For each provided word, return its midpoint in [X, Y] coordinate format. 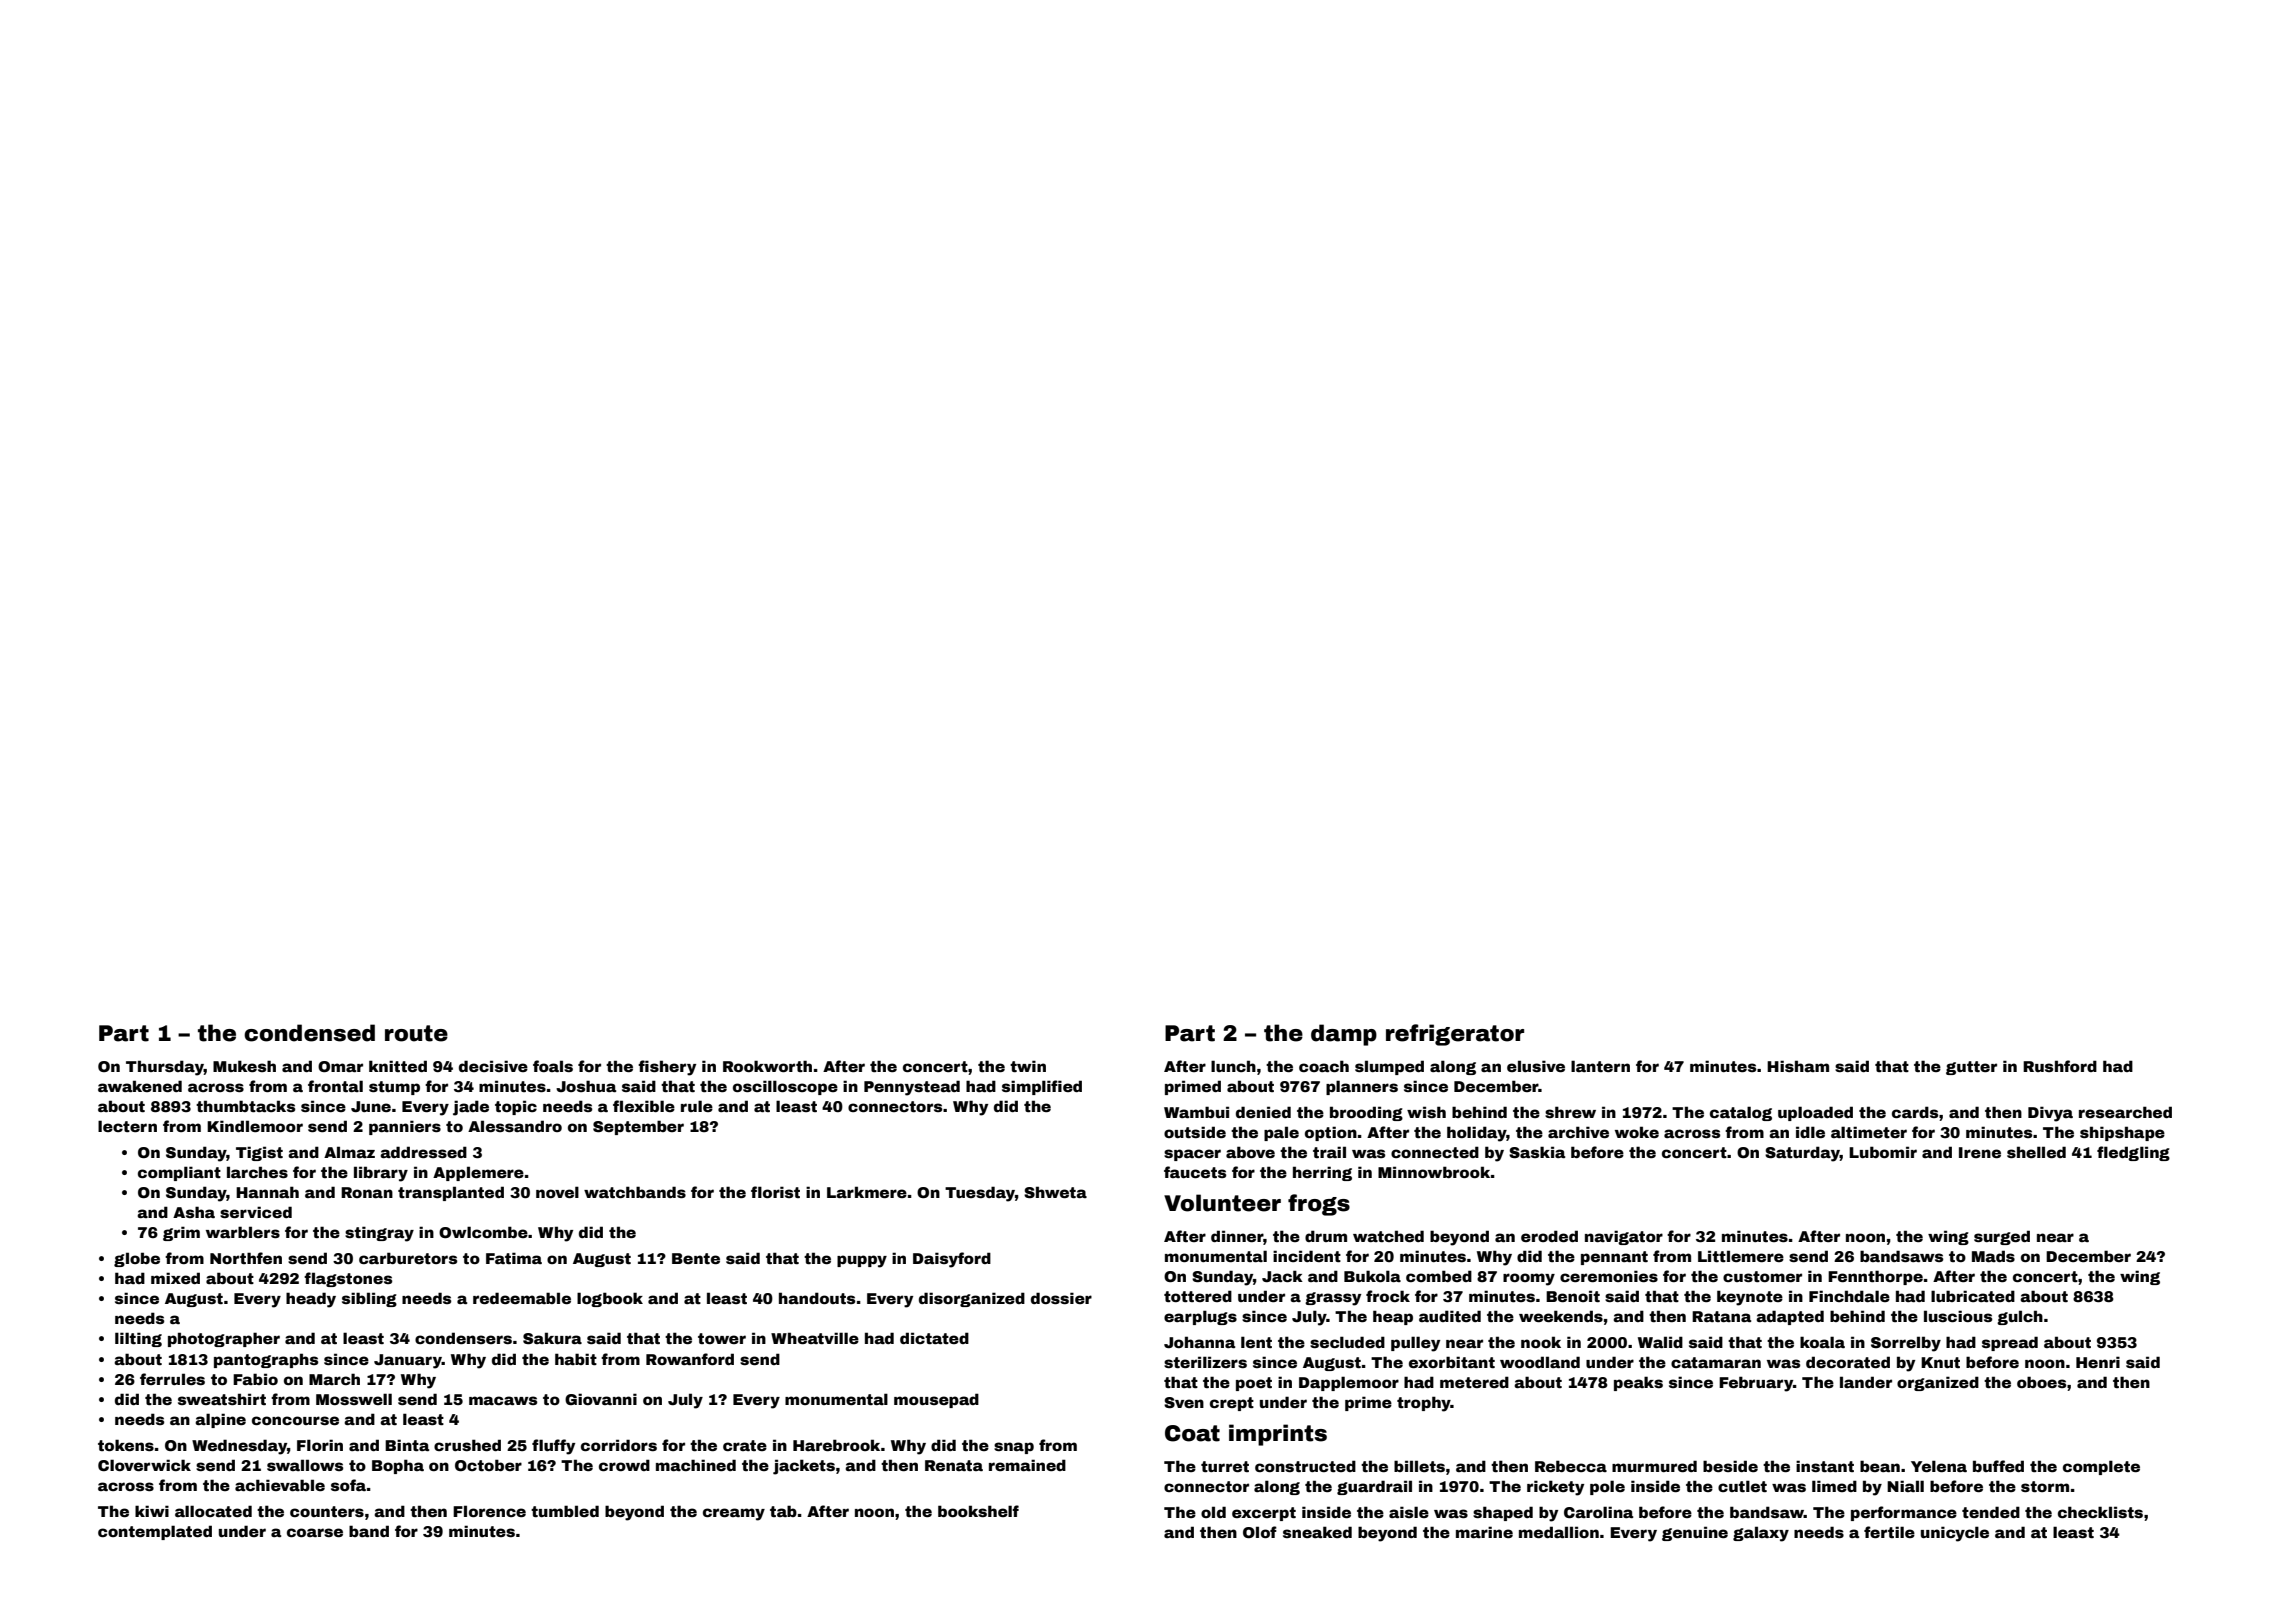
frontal [335, 1086]
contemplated [155, 1532]
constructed [1305, 1466]
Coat [1192, 1433]
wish [1426, 1112]
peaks [1638, 1383]
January [408, 1361]
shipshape [2122, 1133]
